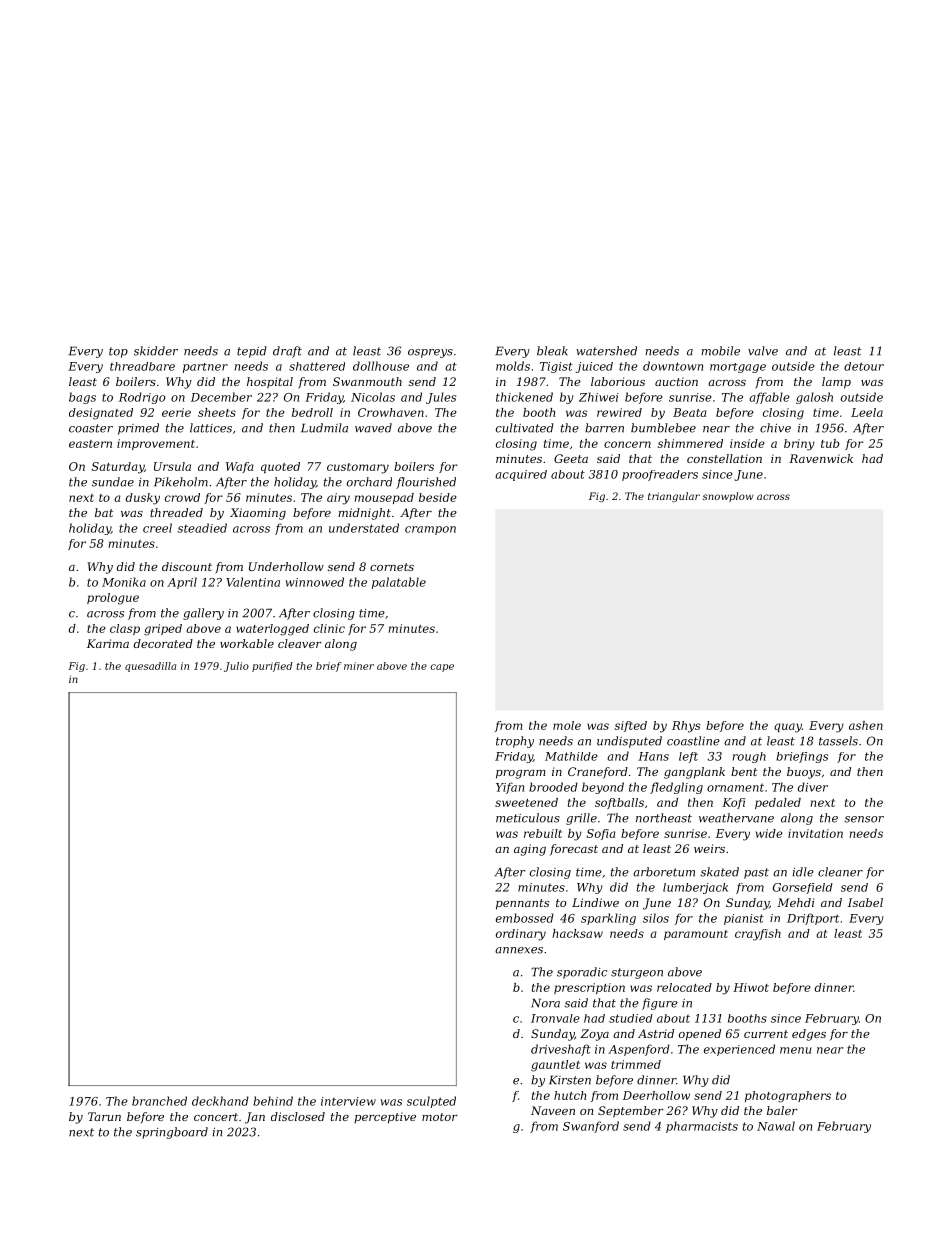 This screenshot has height=1233, width=952. What do you see at coordinates (603, 788) in the screenshot?
I see `beyond` at bounding box center [603, 788].
